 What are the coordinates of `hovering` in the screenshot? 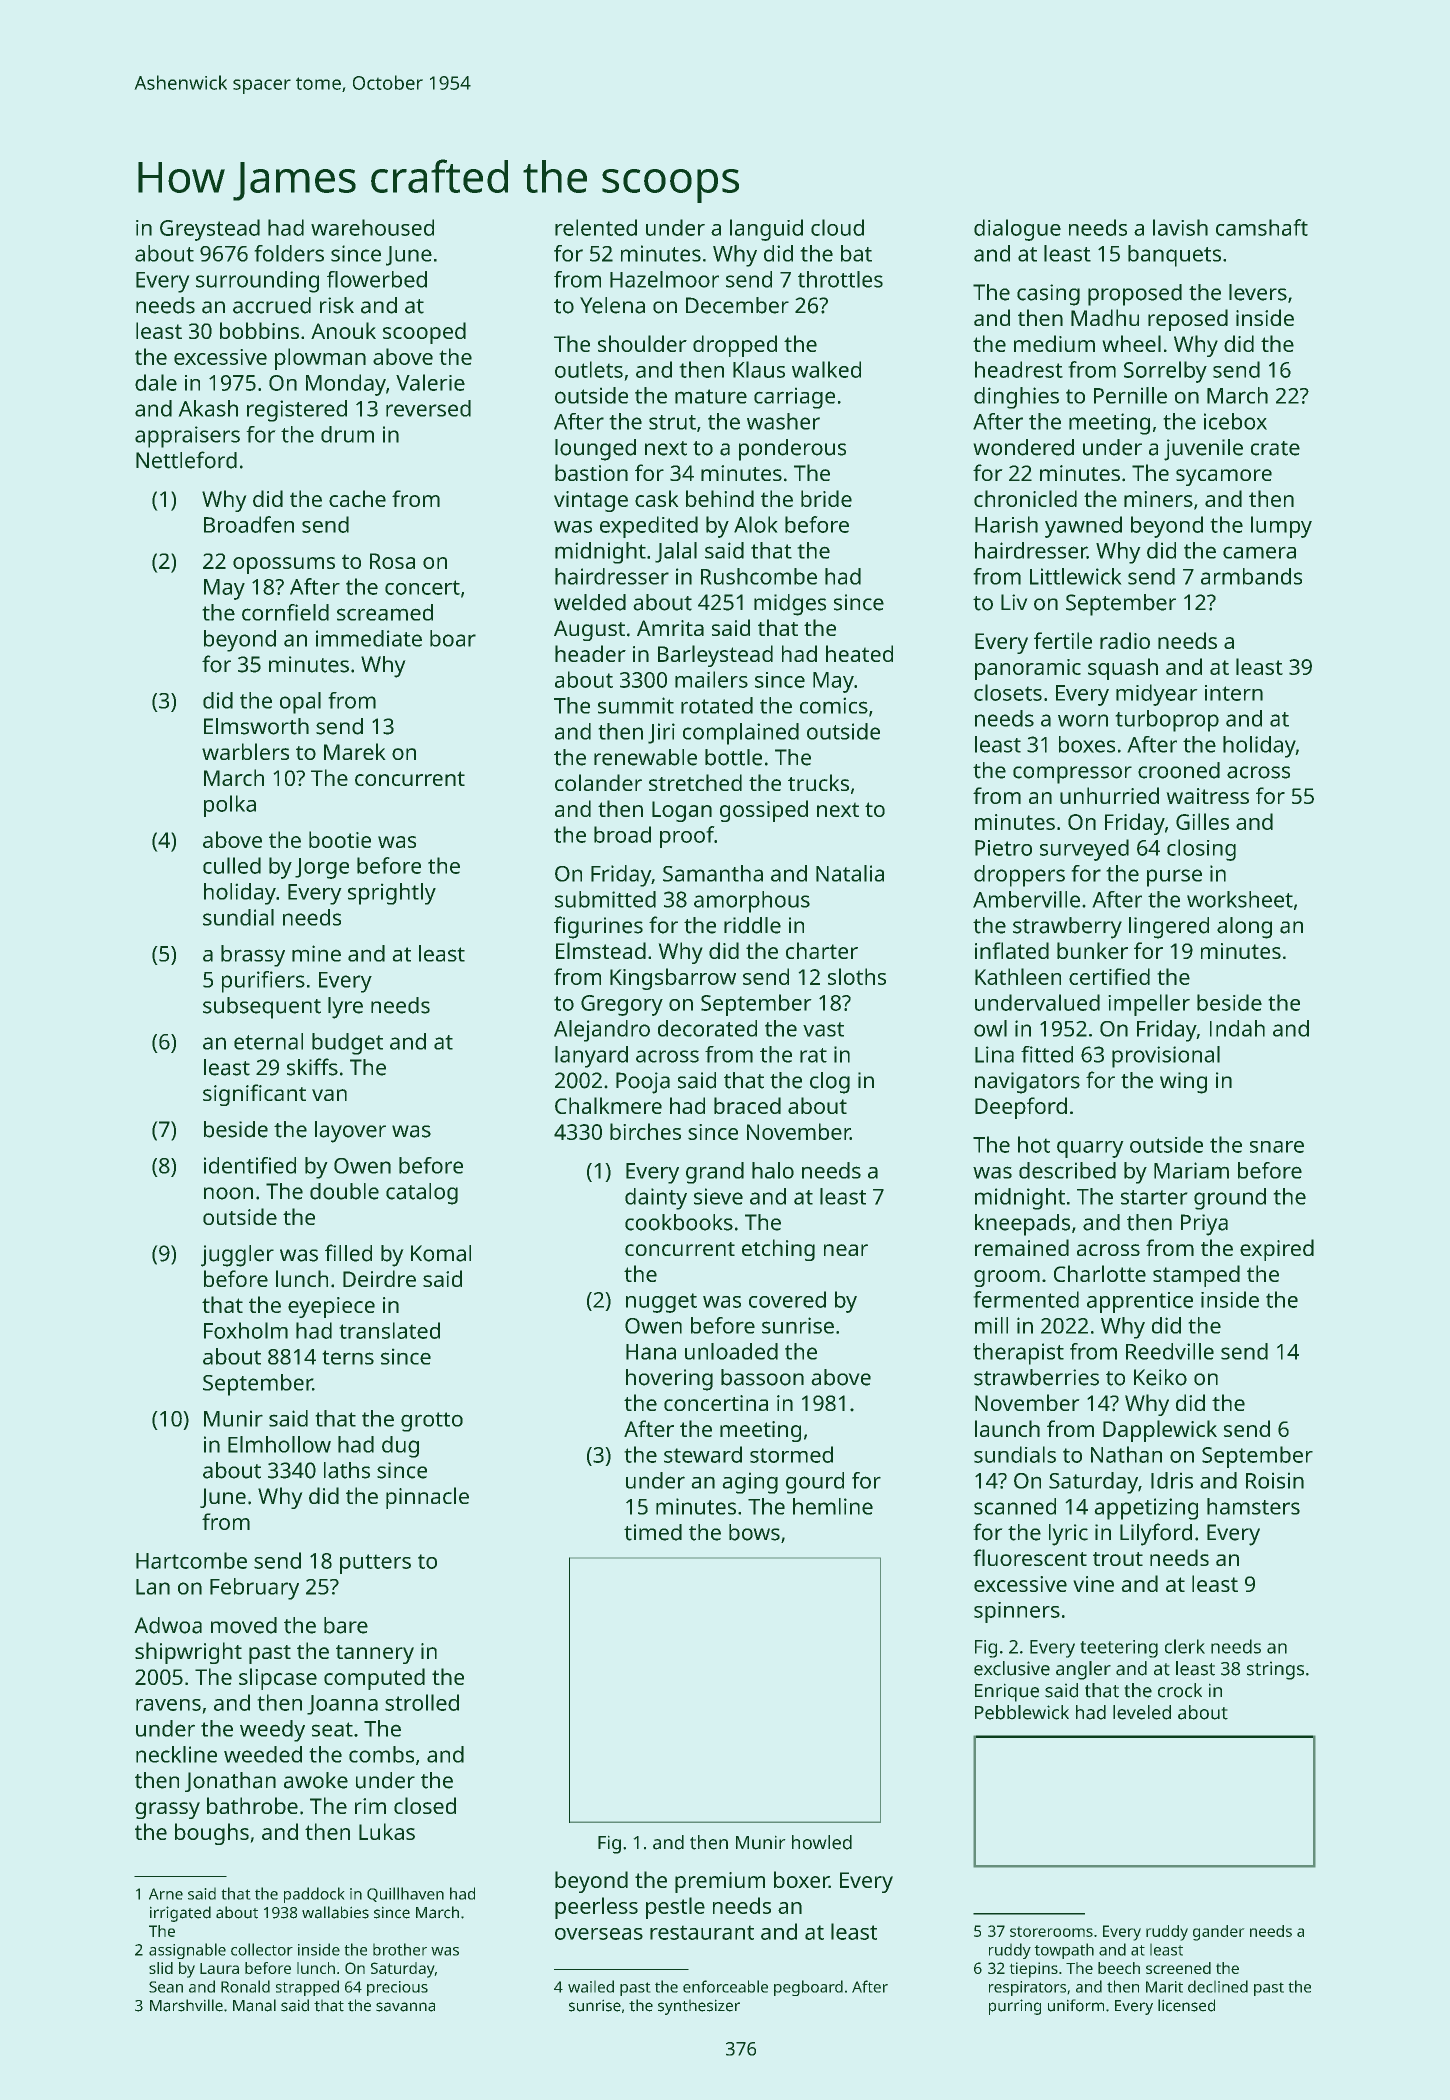 It's located at (669, 1380).
